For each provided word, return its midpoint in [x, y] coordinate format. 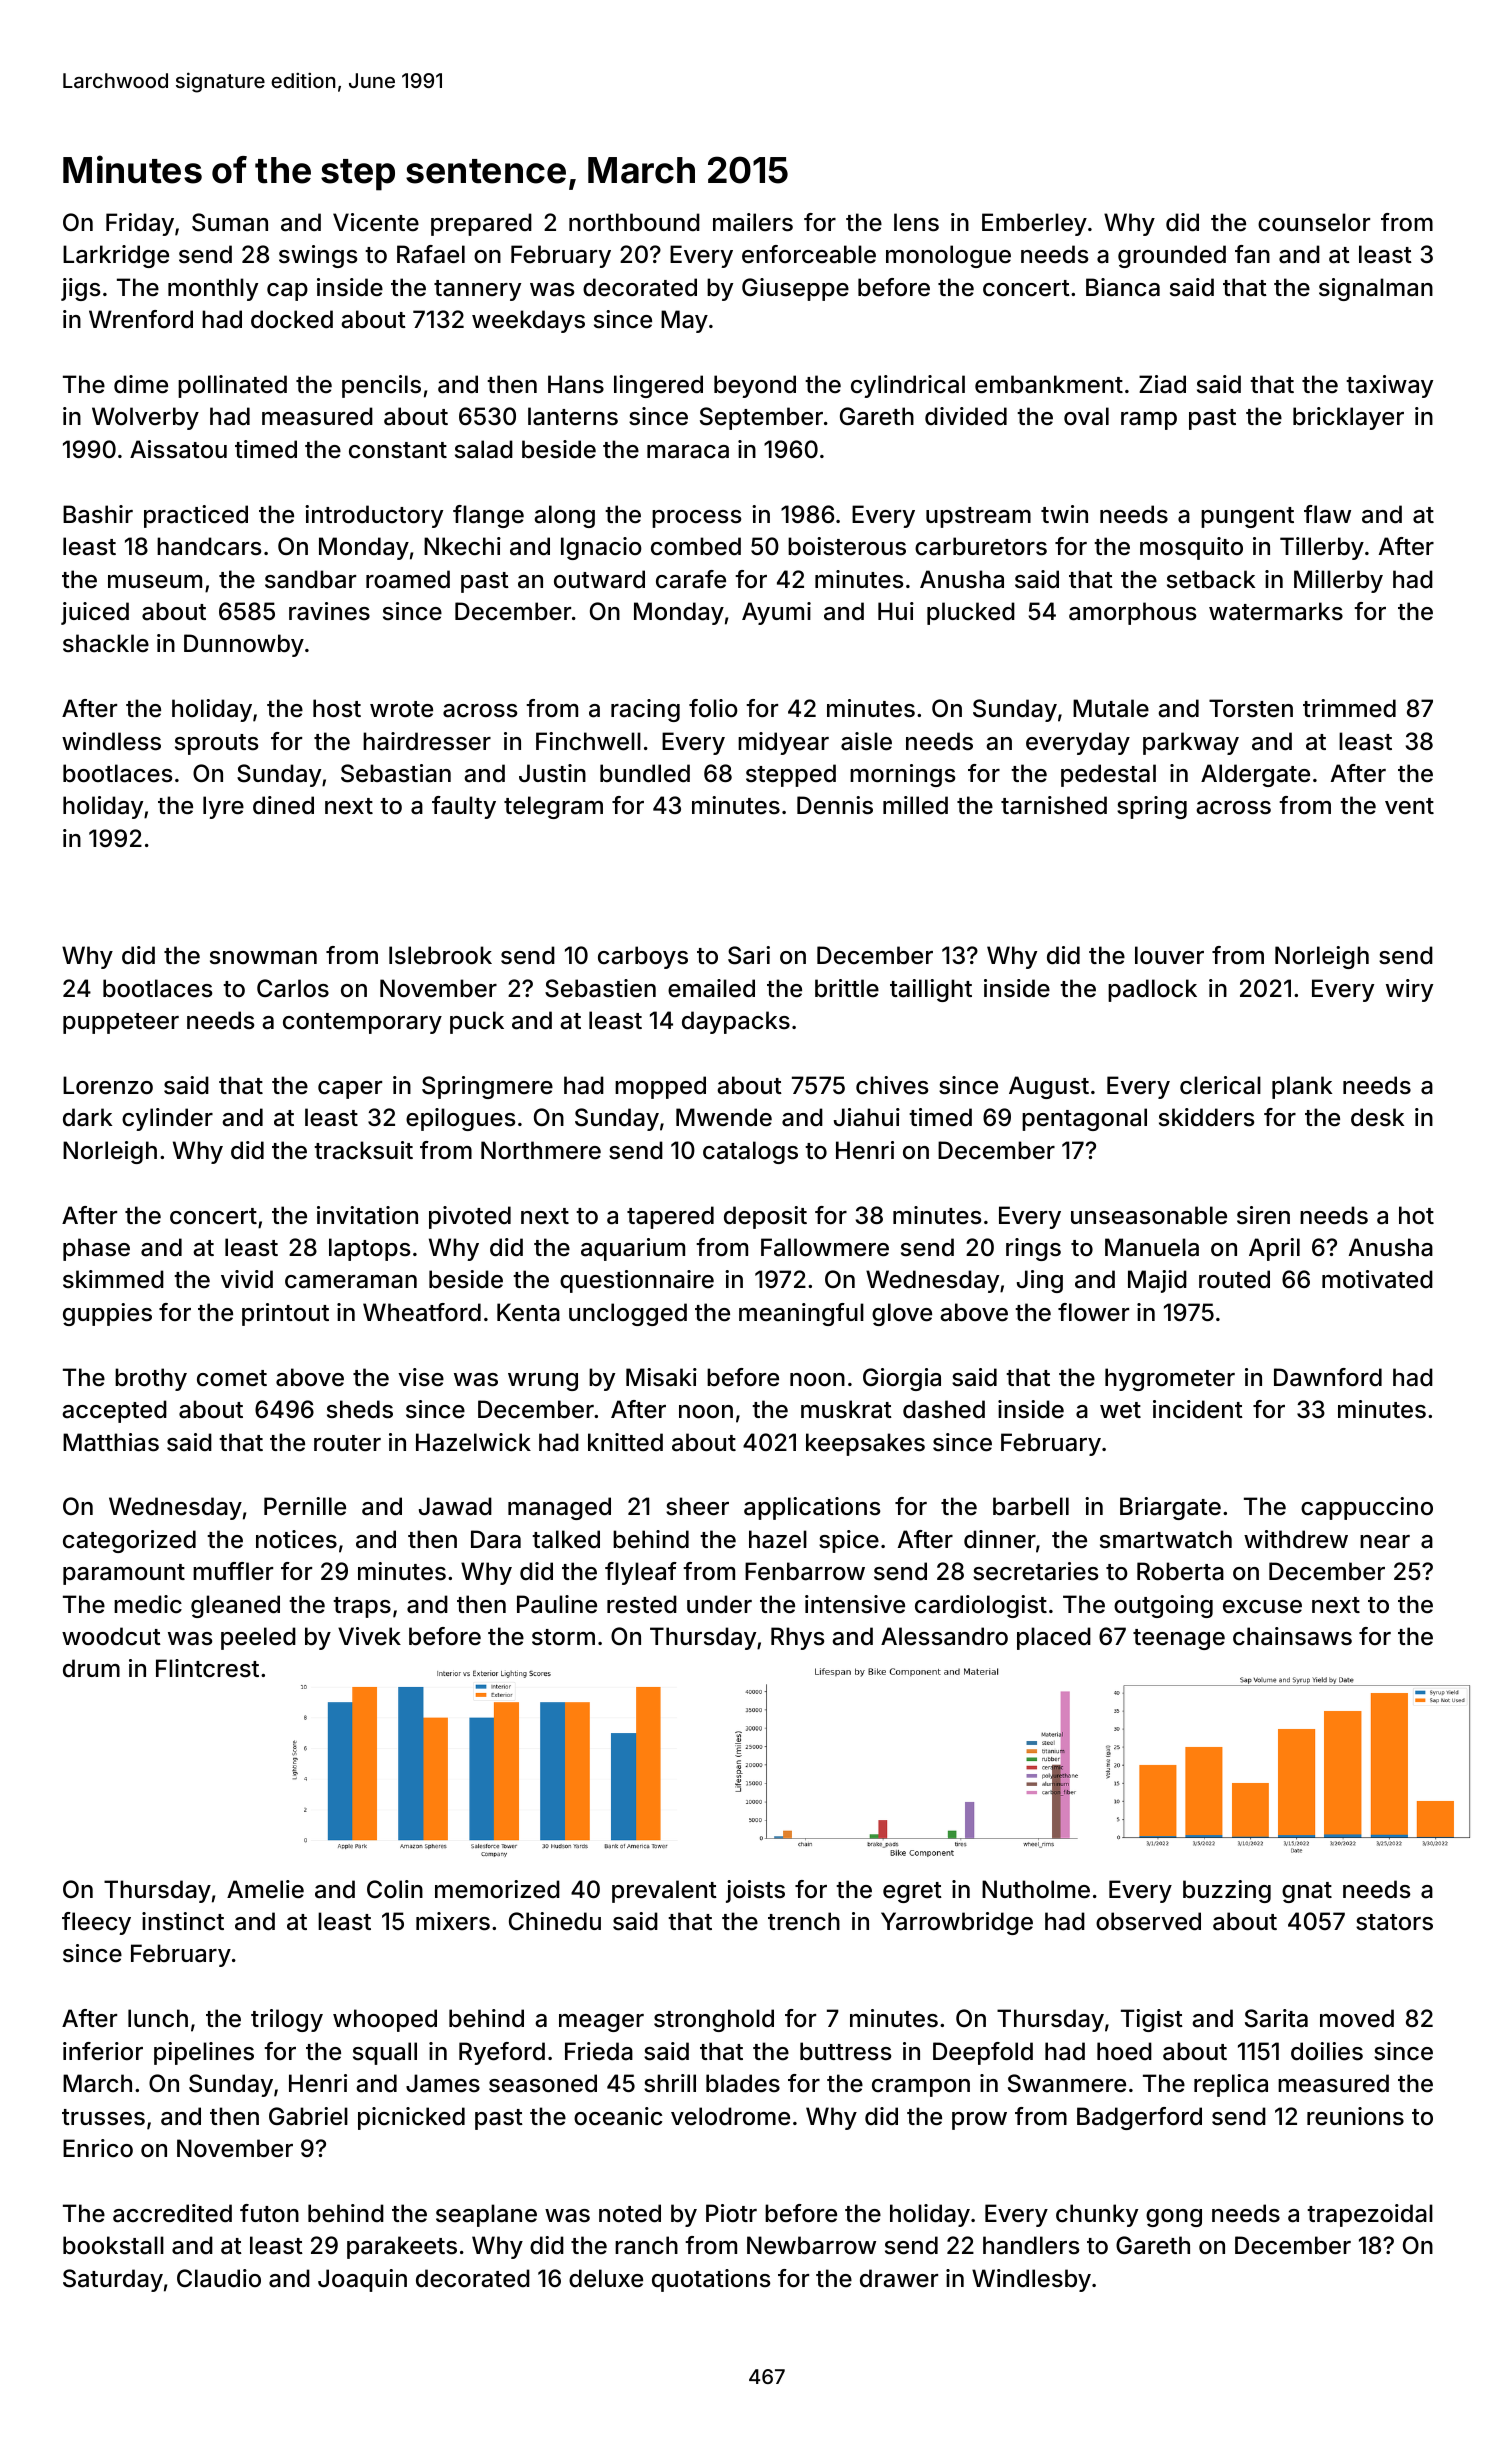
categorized [129, 1541]
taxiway [1389, 386]
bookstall [113, 2245]
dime [141, 384]
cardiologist [981, 1606]
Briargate [1170, 1508]
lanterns [573, 416]
